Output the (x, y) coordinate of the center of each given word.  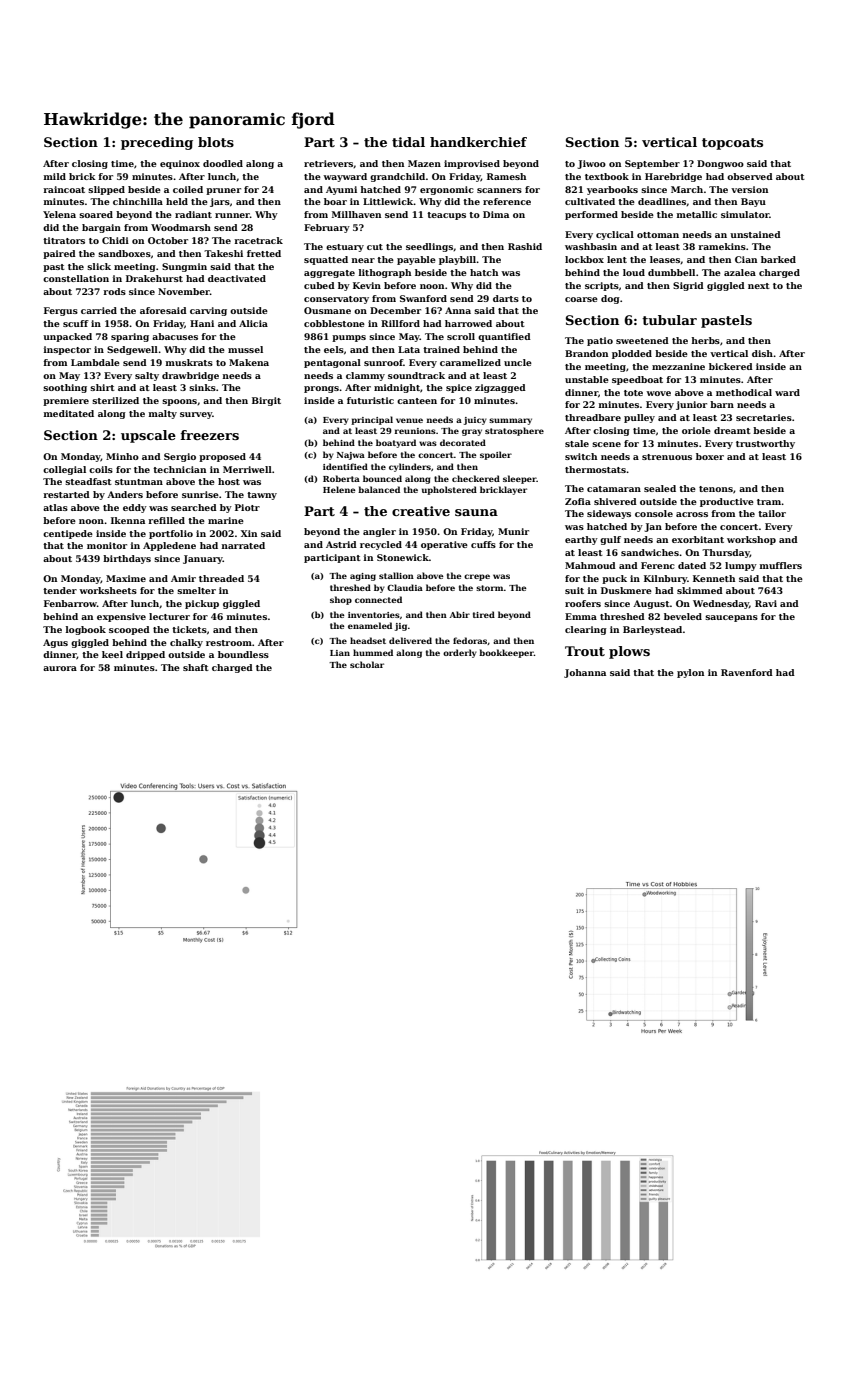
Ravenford (747, 672)
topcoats (732, 144)
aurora (60, 668)
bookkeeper (506, 653)
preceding (157, 143)
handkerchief (478, 142)
